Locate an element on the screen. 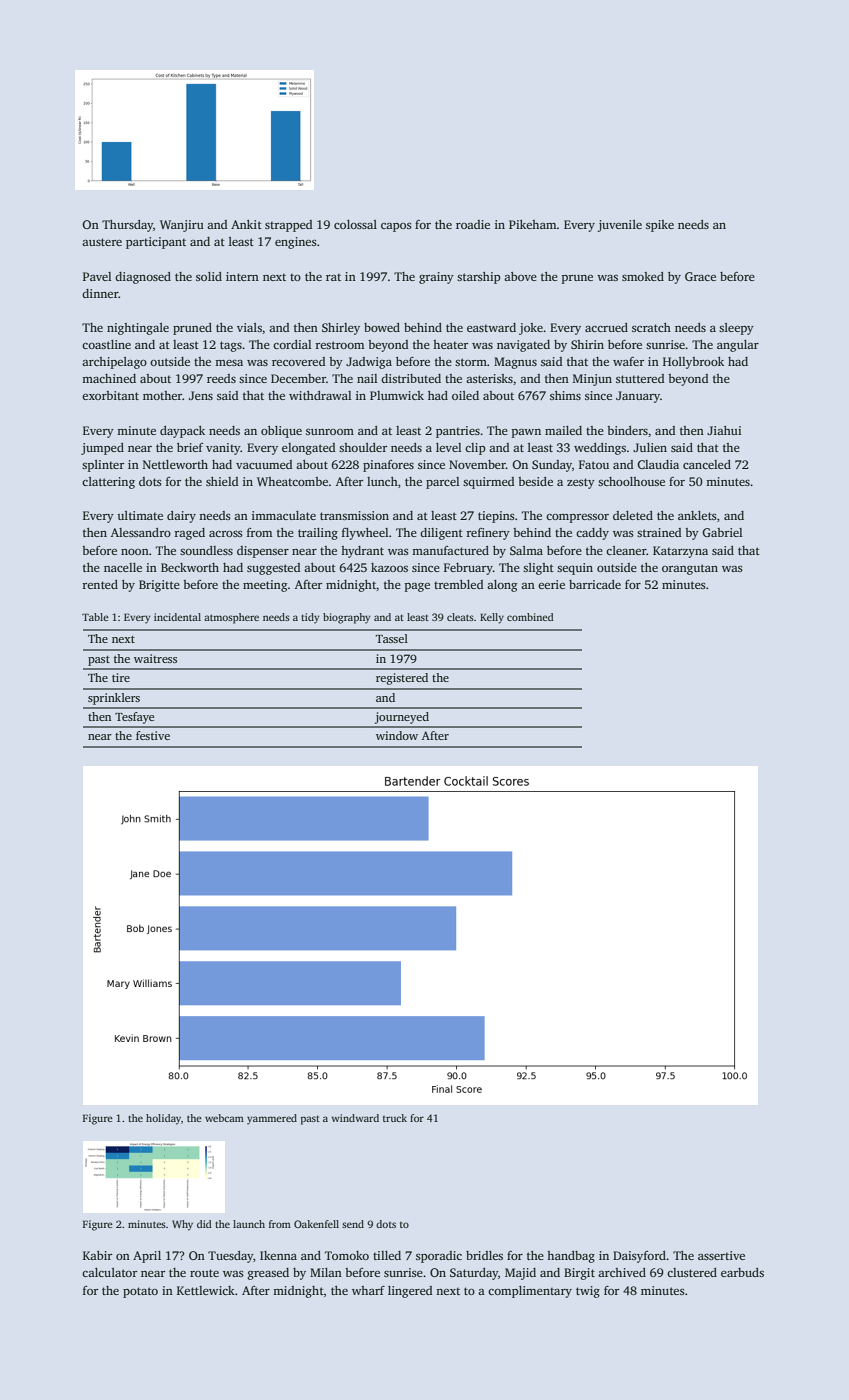 The height and width of the screenshot is (1400, 849). vacuumed is located at coordinates (264, 464).
